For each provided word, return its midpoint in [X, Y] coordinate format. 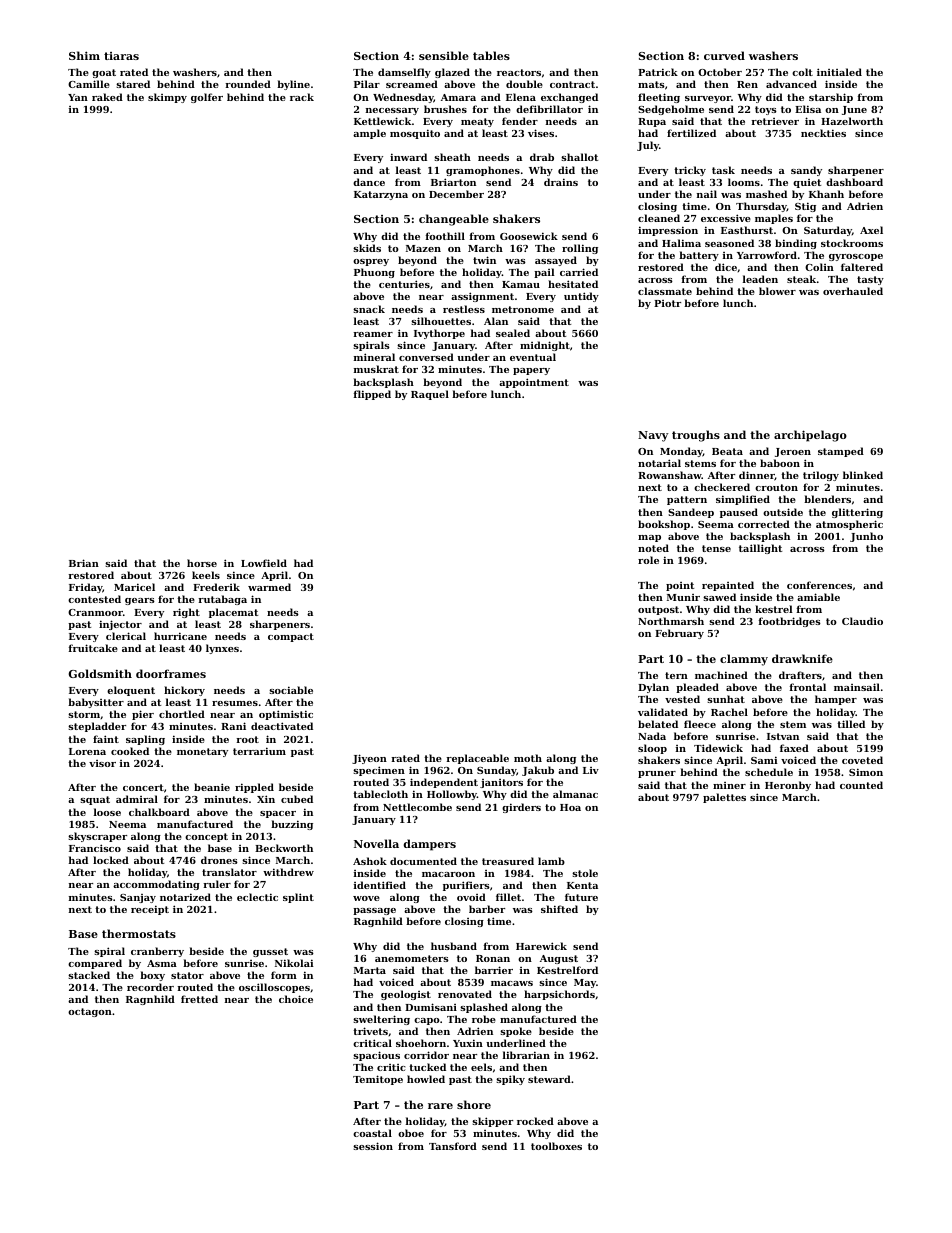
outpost [658, 610]
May [585, 983]
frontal [808, 687]
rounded [248, 84]
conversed [426, 357]
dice [726, 267]
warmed [269, 587]
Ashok [370, 861]
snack [369, 309]
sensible [444, 55]
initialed [839, 72]
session [373, 1146]
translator [229, 872]
